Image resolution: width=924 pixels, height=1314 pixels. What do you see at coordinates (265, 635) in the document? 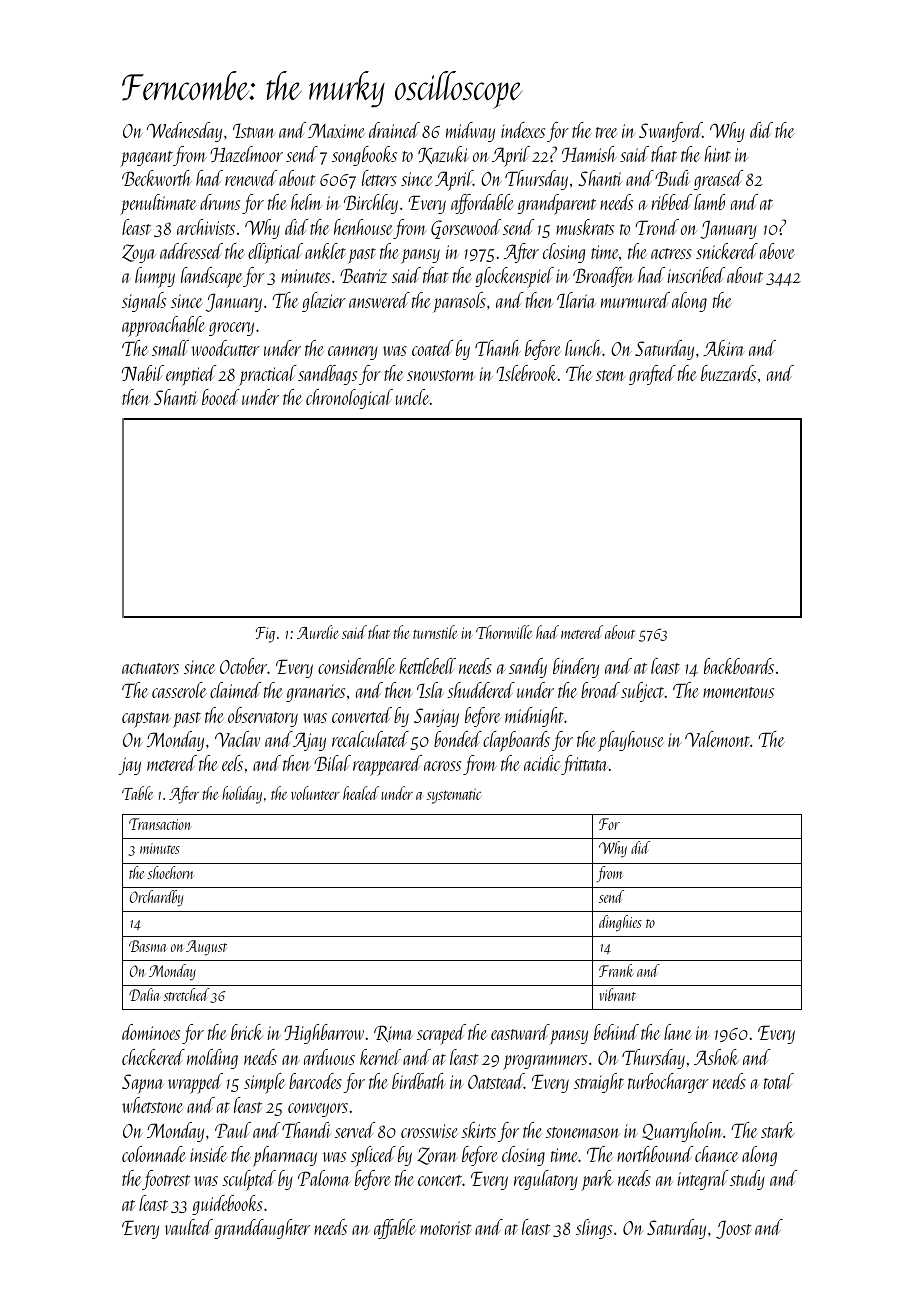
I see `Fig` at bounding box center [265, 635].
